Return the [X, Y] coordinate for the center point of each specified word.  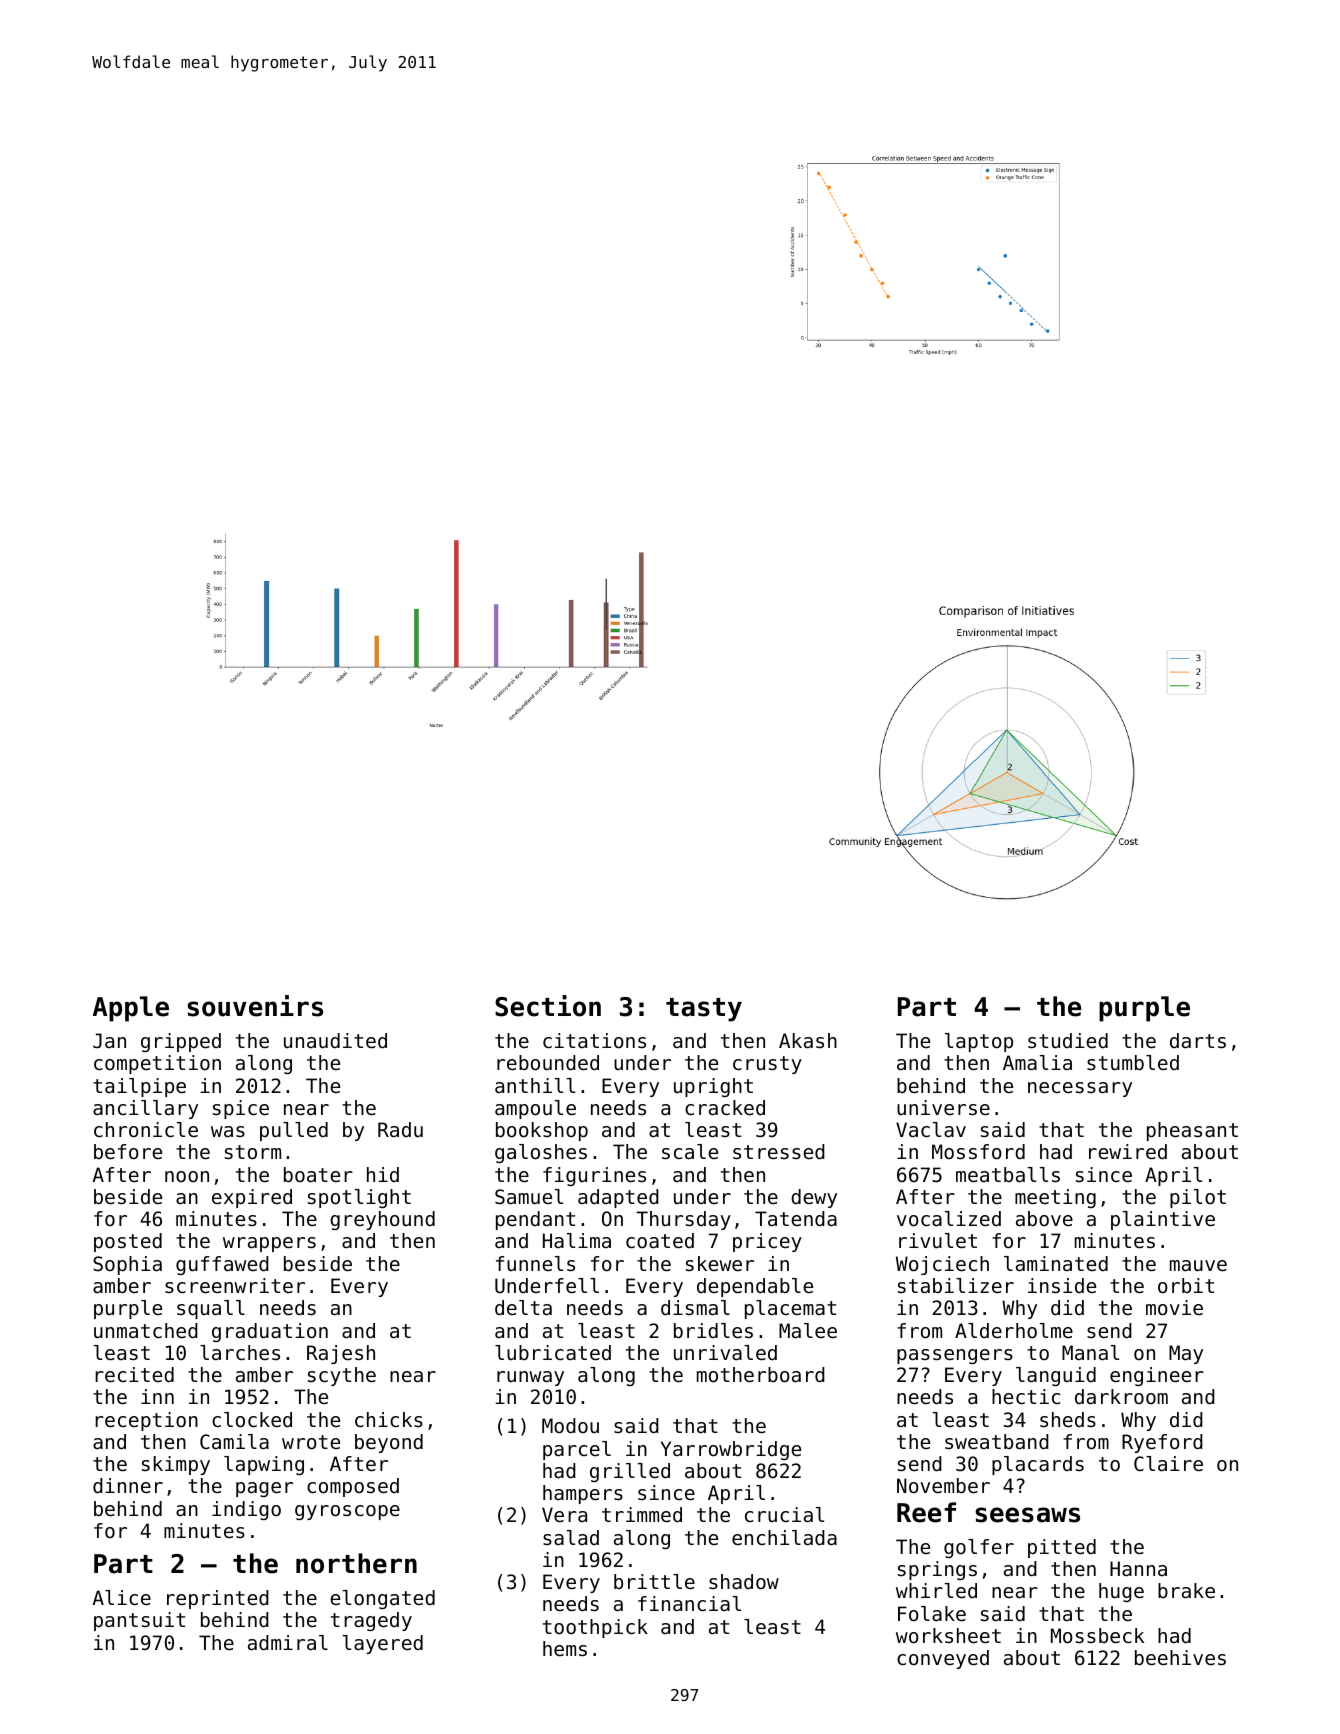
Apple [131, 1009]
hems [565, 1649]
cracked [725, 1108]
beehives [1180, 1658]
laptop [979, 1042]
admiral [288, 1643]
